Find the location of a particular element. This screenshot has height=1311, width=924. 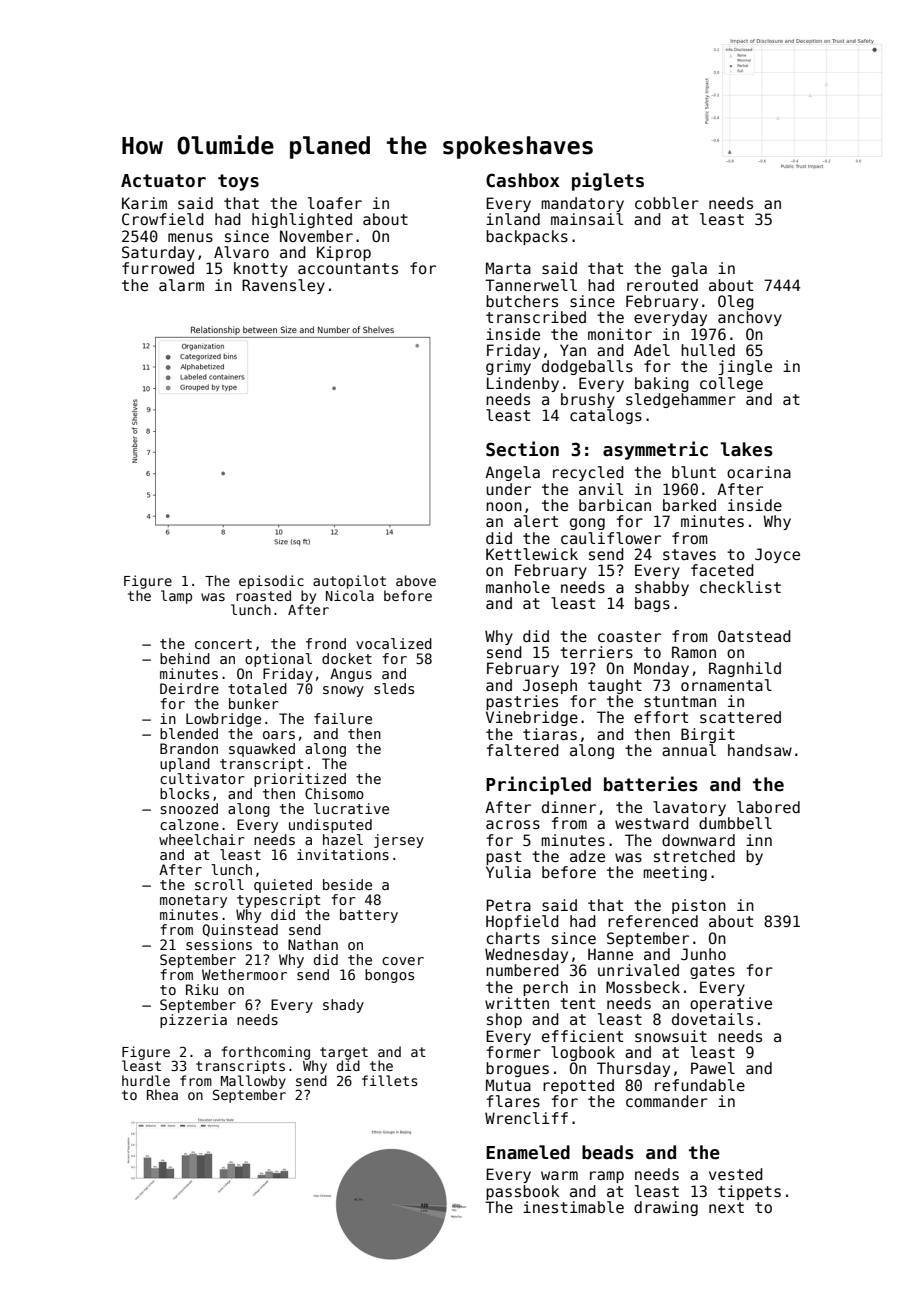

Ravensley is located at coordinates (283, 286).
